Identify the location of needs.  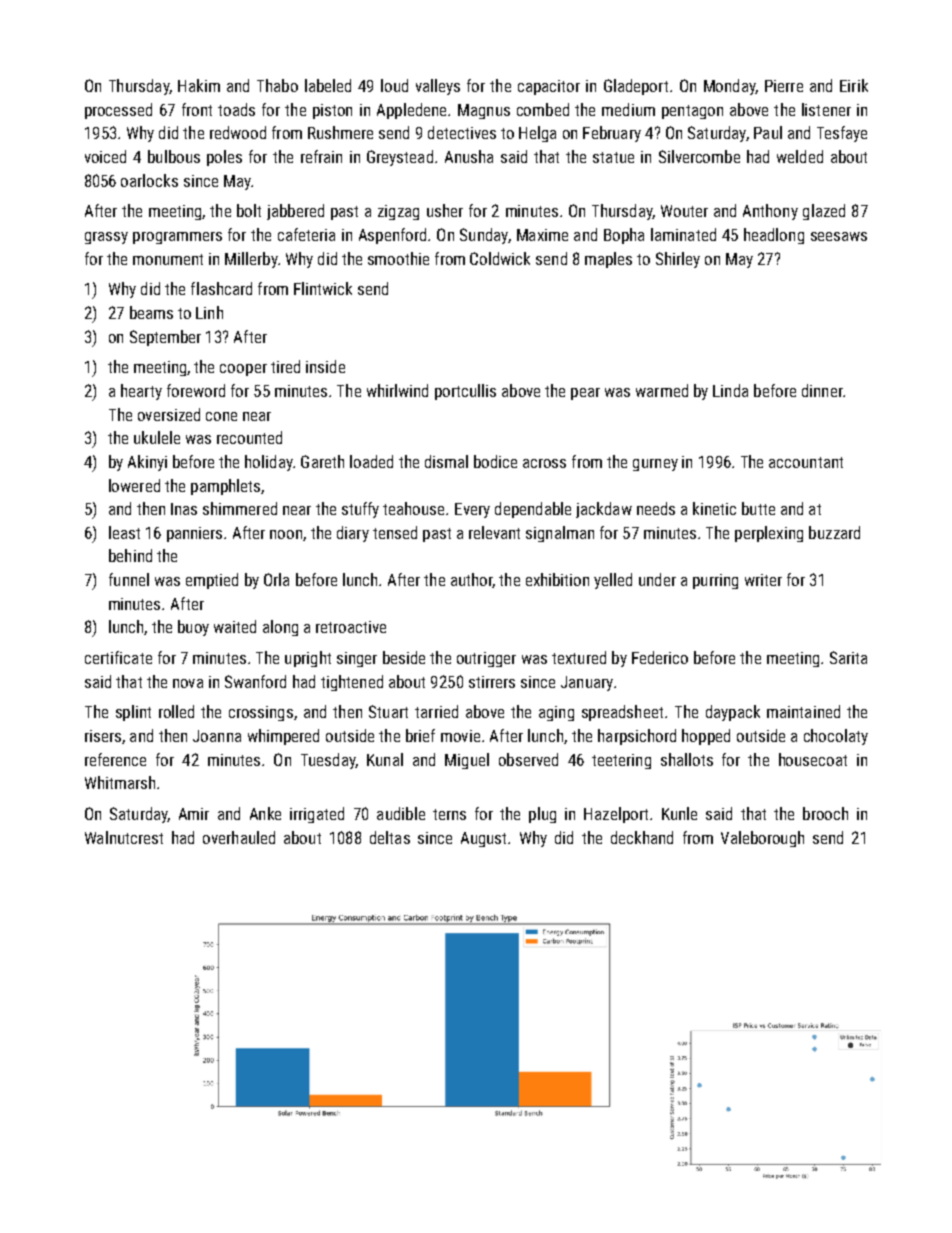
(656, 508).
